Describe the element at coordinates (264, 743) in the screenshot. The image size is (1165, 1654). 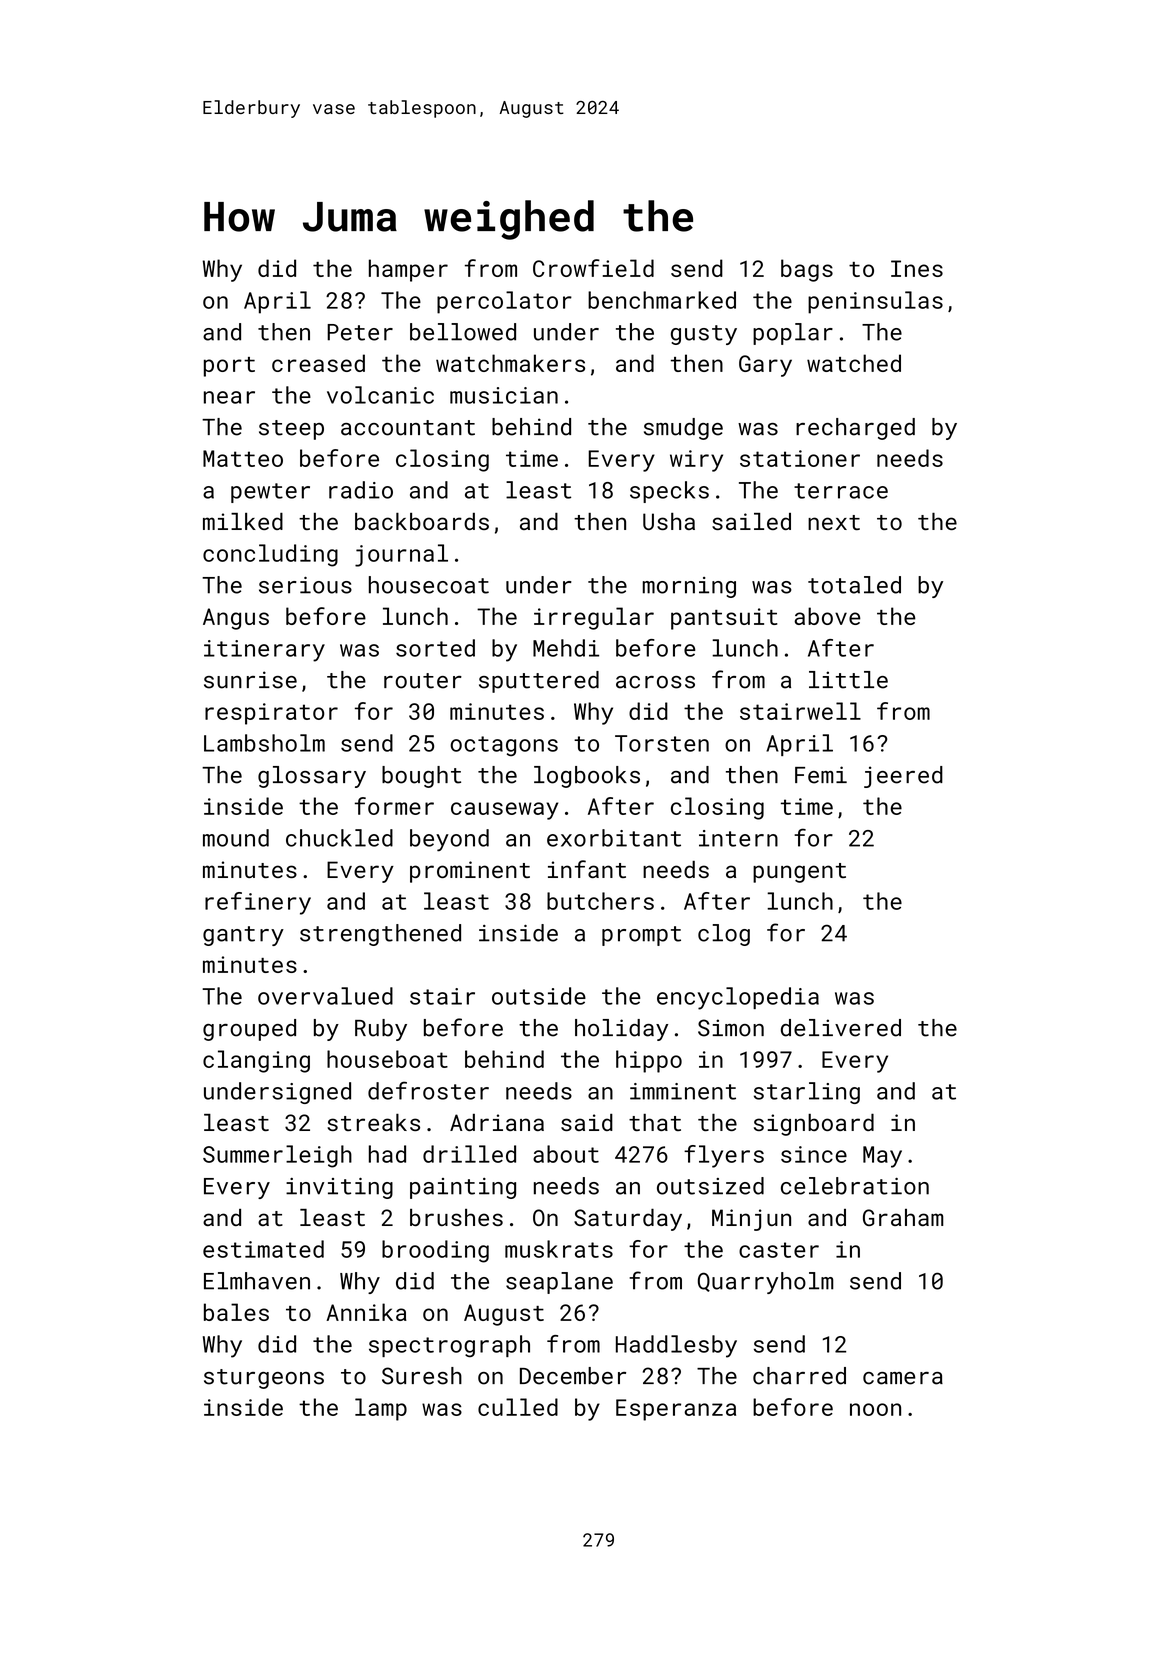
I see `Lambsholm` at that location.
